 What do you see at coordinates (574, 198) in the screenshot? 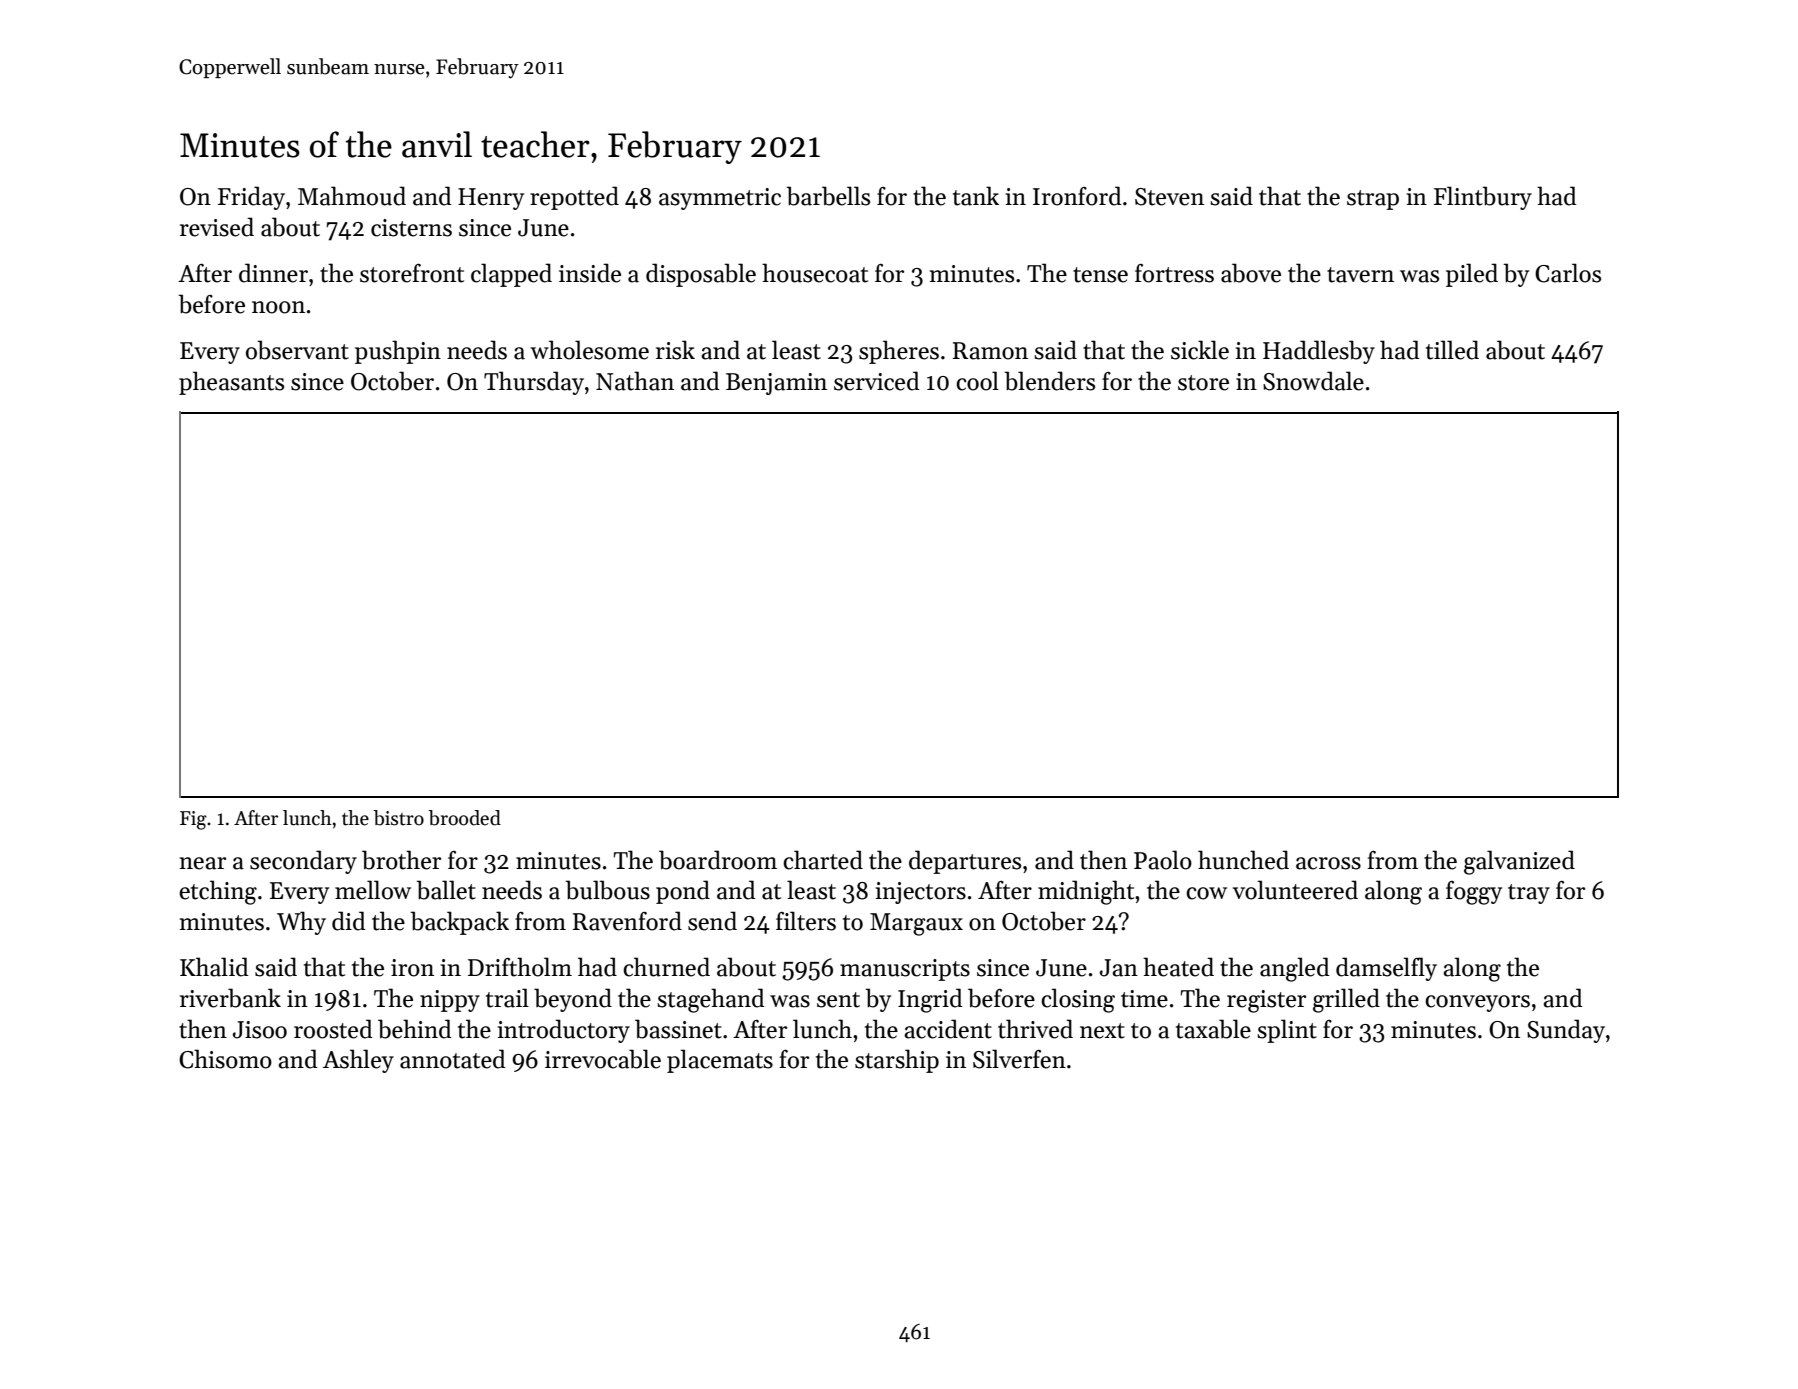
I see `repotted` at bounding box center [574, 198].
